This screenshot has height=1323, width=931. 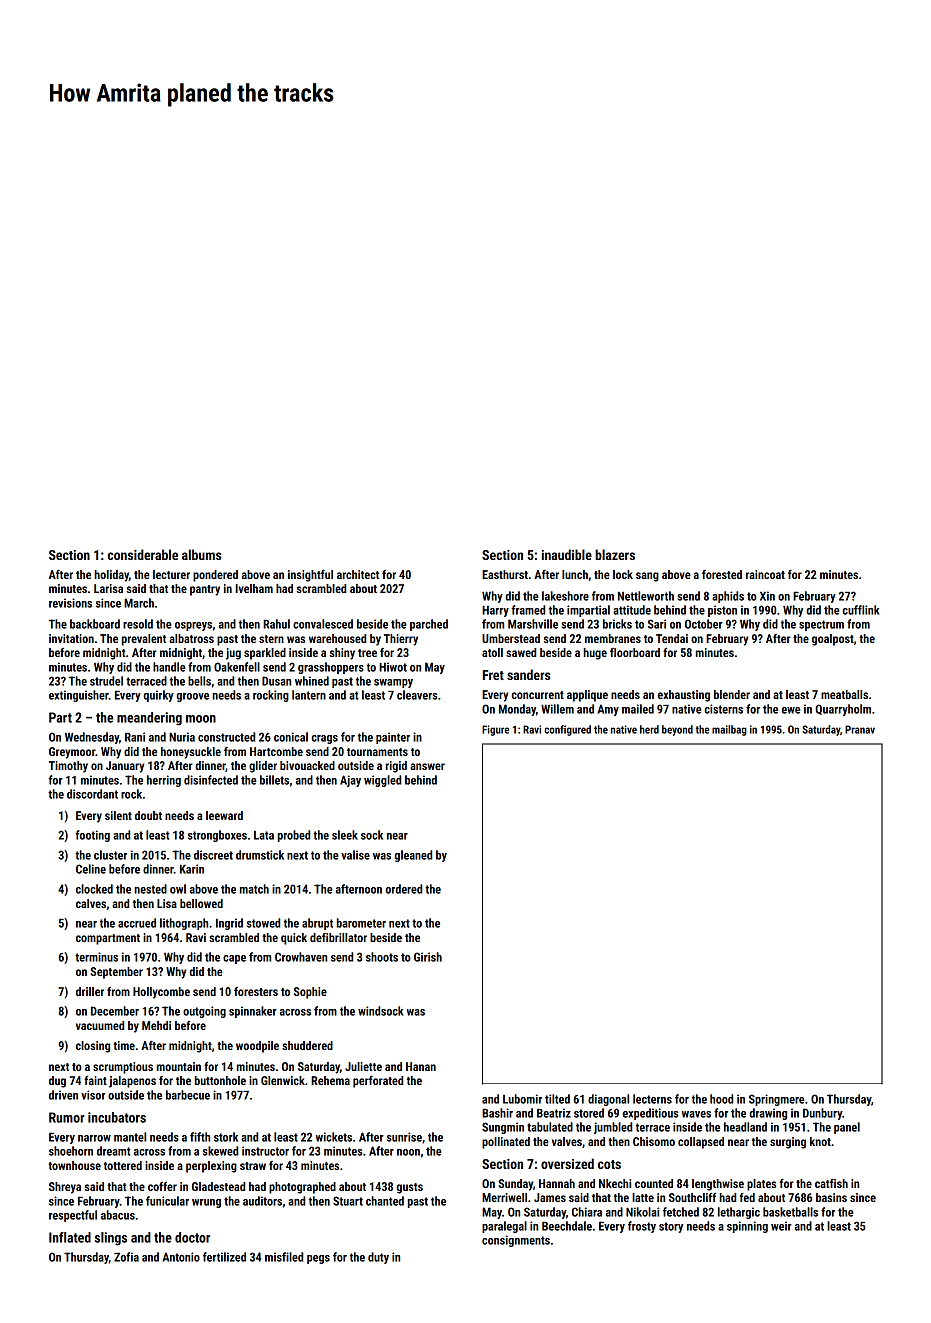 What do you see at coordinates (722, 611) in the screenshot?
I see `piston` at bounding box center [722, 611].
